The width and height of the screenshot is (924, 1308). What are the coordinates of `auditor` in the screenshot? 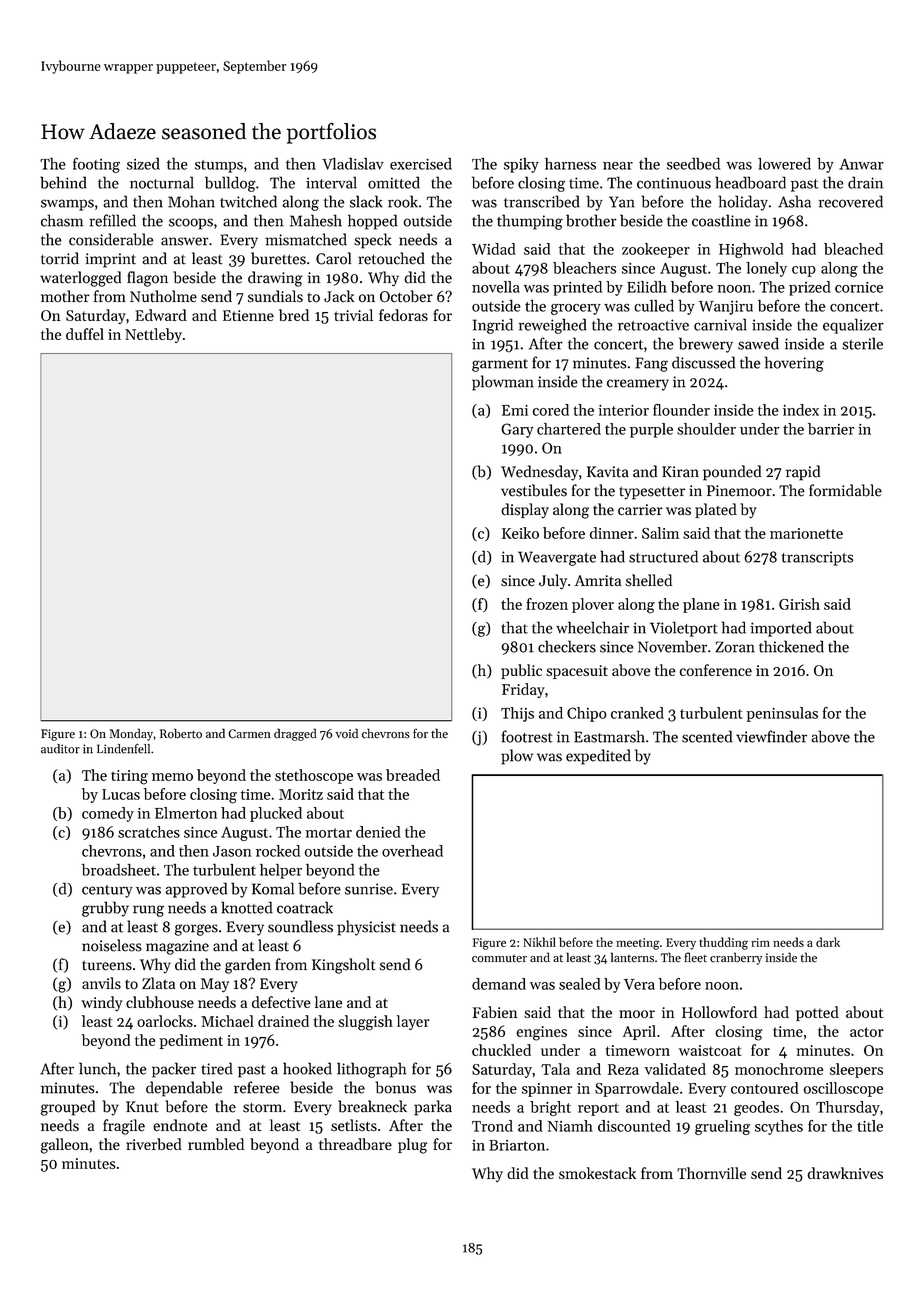 It's located at (60, 749).
